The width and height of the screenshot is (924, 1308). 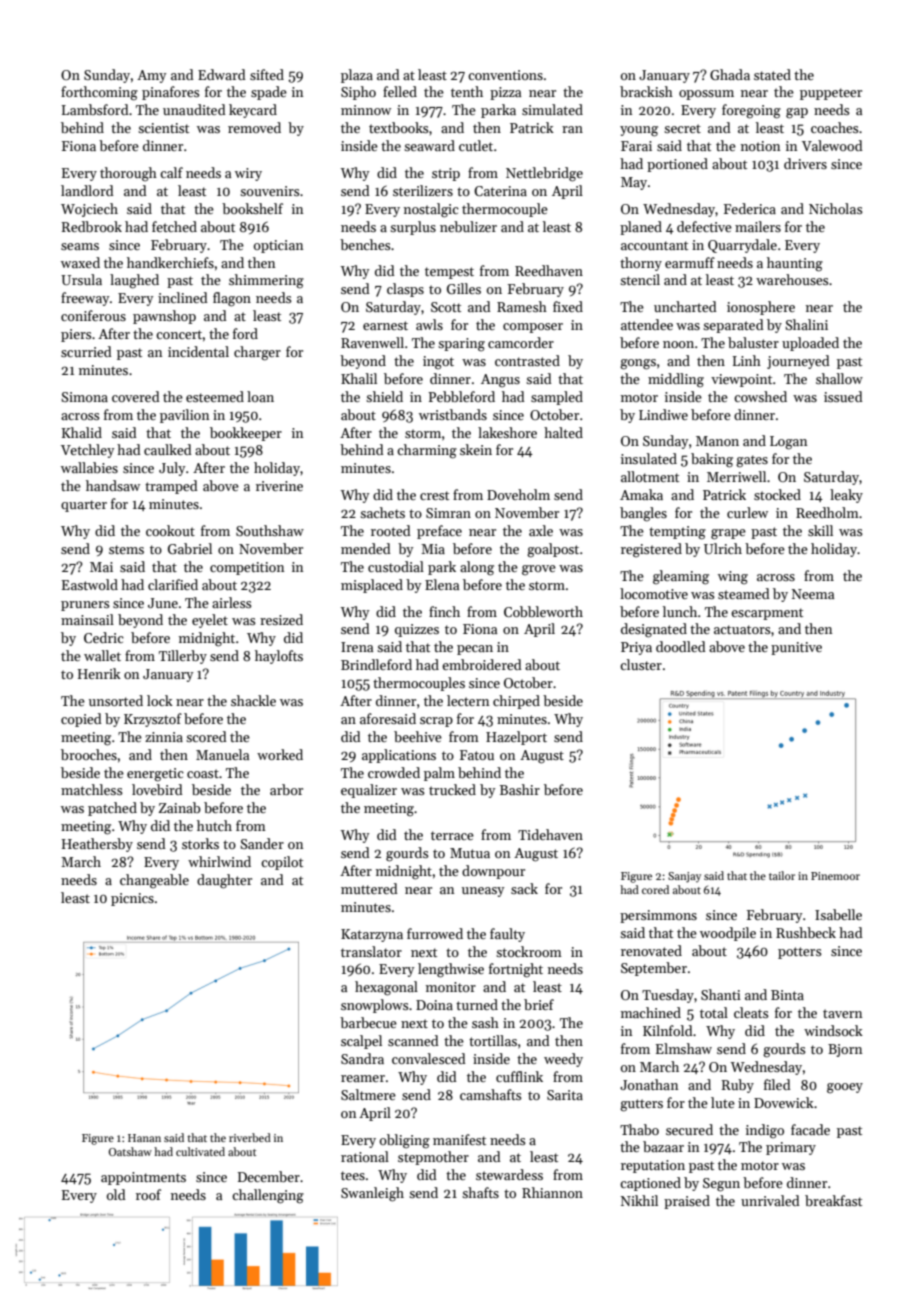 What do you see at coordinates (179, 334) in the screenshot?
I see `concert` at bounding box center [179, 334].
